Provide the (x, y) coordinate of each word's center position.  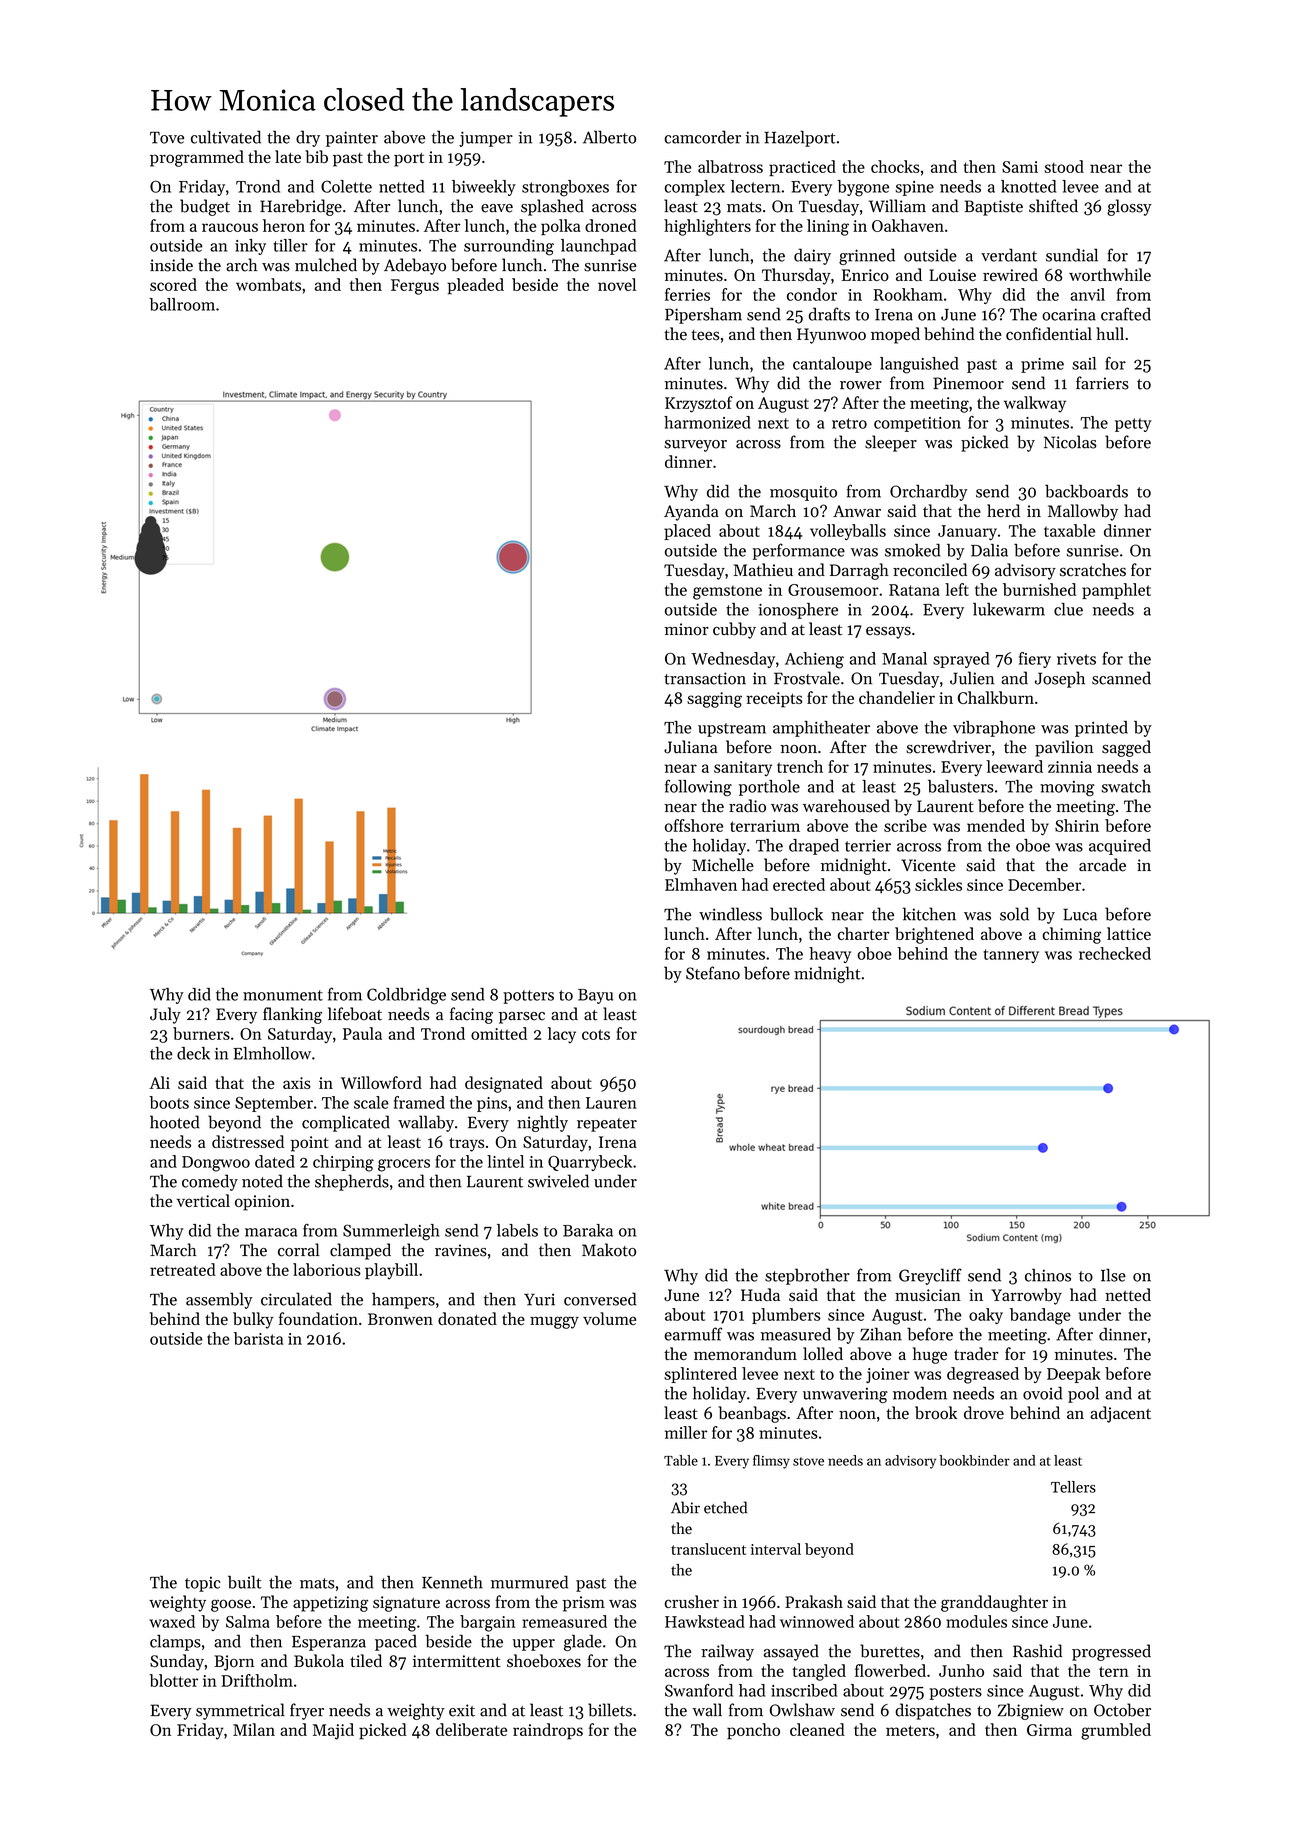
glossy (1129, 207)
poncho (753, 1731)
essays (888, 633)
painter (352, 139)
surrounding (509, 247)
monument (283, 995)
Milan (254, 1729)
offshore (694, 825)
